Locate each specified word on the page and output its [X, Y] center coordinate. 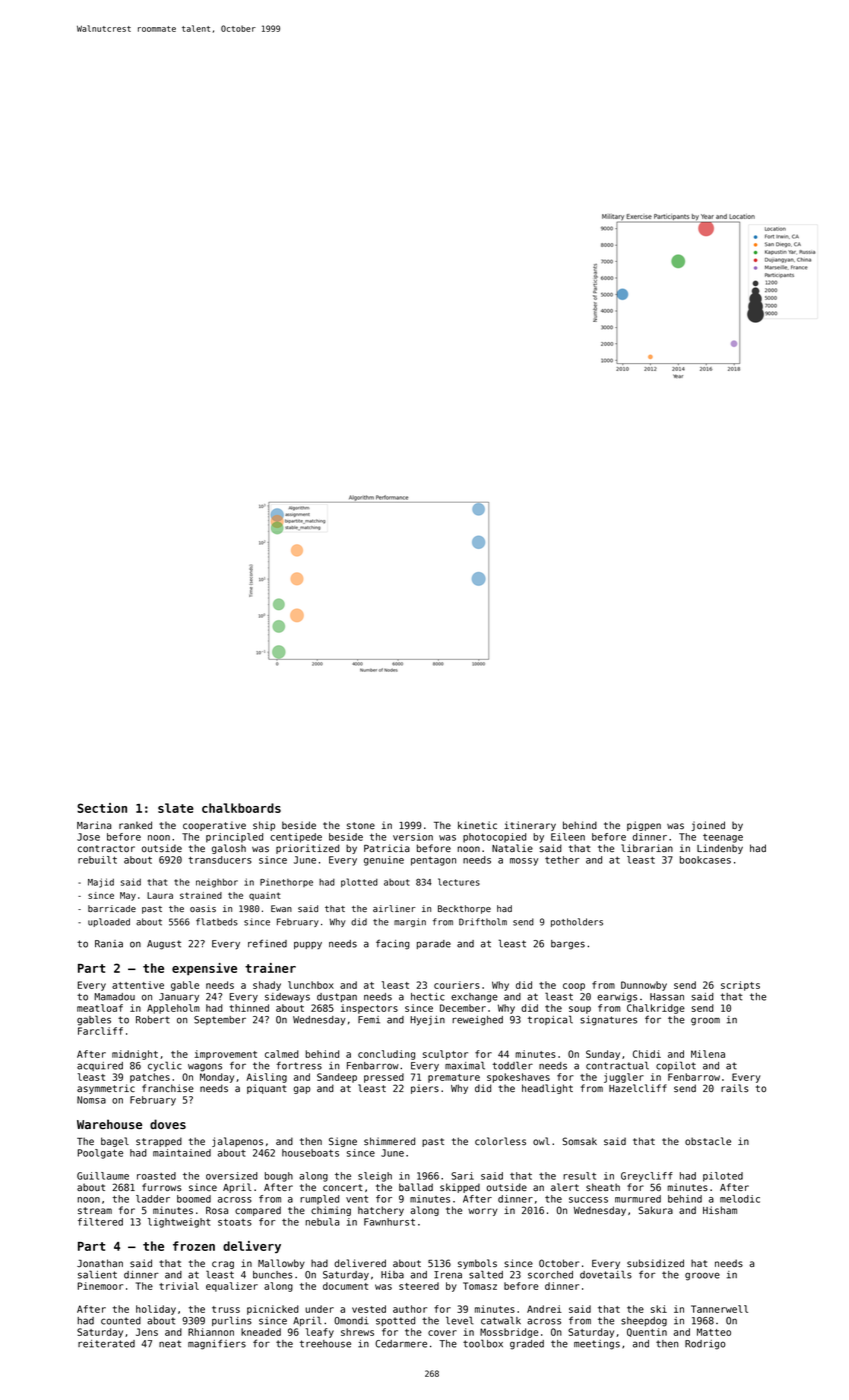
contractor [106, 848]
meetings [597, 1345]
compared [258, 1211]
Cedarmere [401, 1344]
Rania [109, 944]
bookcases [705, 860]
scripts [740, 986]
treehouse [325, 1344]
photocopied [494, 838]
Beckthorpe [464, 909]
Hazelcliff [638, 1088]
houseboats [310, 1153]
